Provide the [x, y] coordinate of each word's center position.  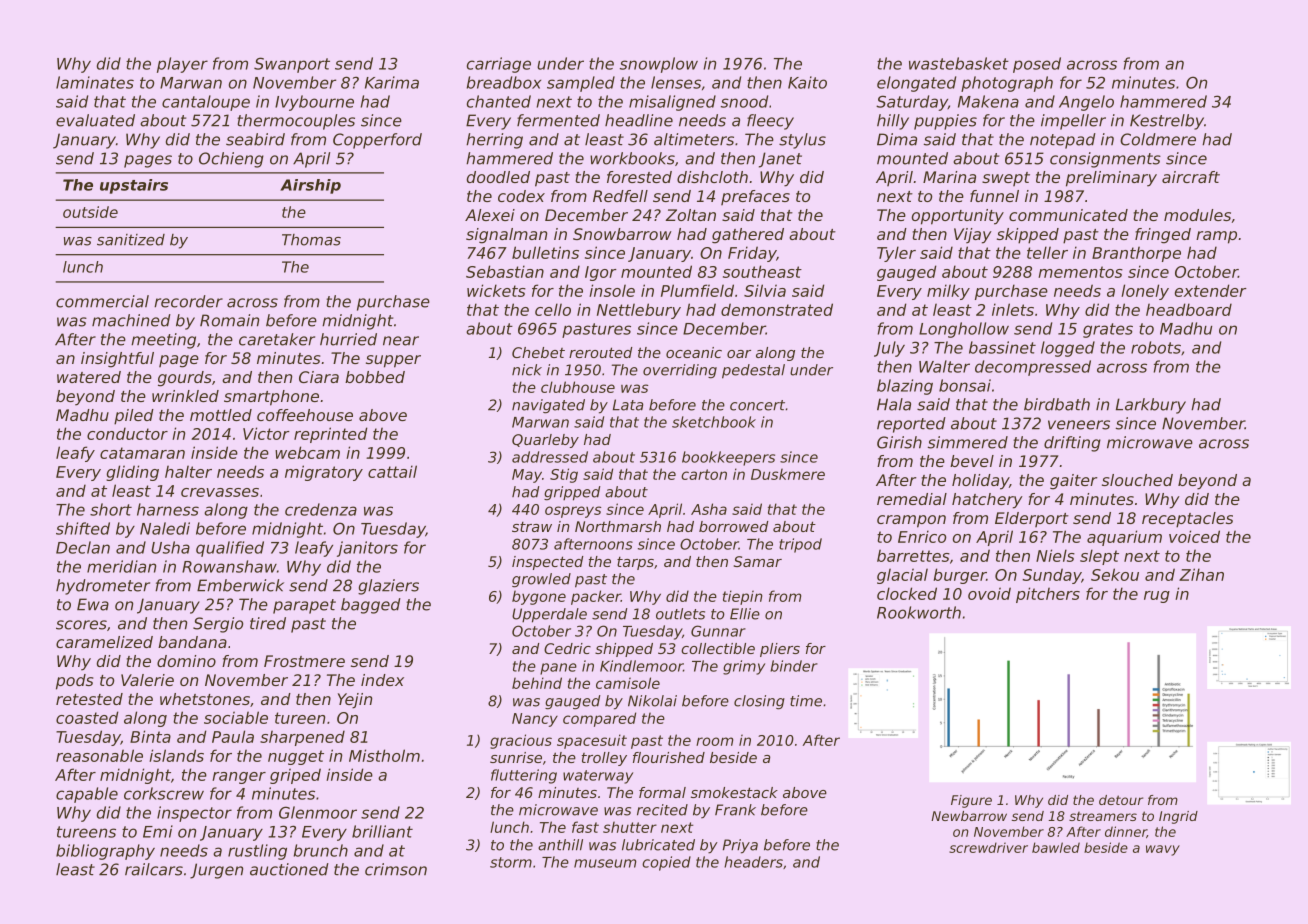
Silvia [765, 290]
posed [1037, 65]
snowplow [659, 65]
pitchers [1048, 595]
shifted [83, 528]
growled [541, 580]
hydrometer [103, 587]
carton [704, 474]
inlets [1013, 309]
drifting [1072, 444]
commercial [102, 301]
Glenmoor [318, 812]
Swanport [292, 65]
